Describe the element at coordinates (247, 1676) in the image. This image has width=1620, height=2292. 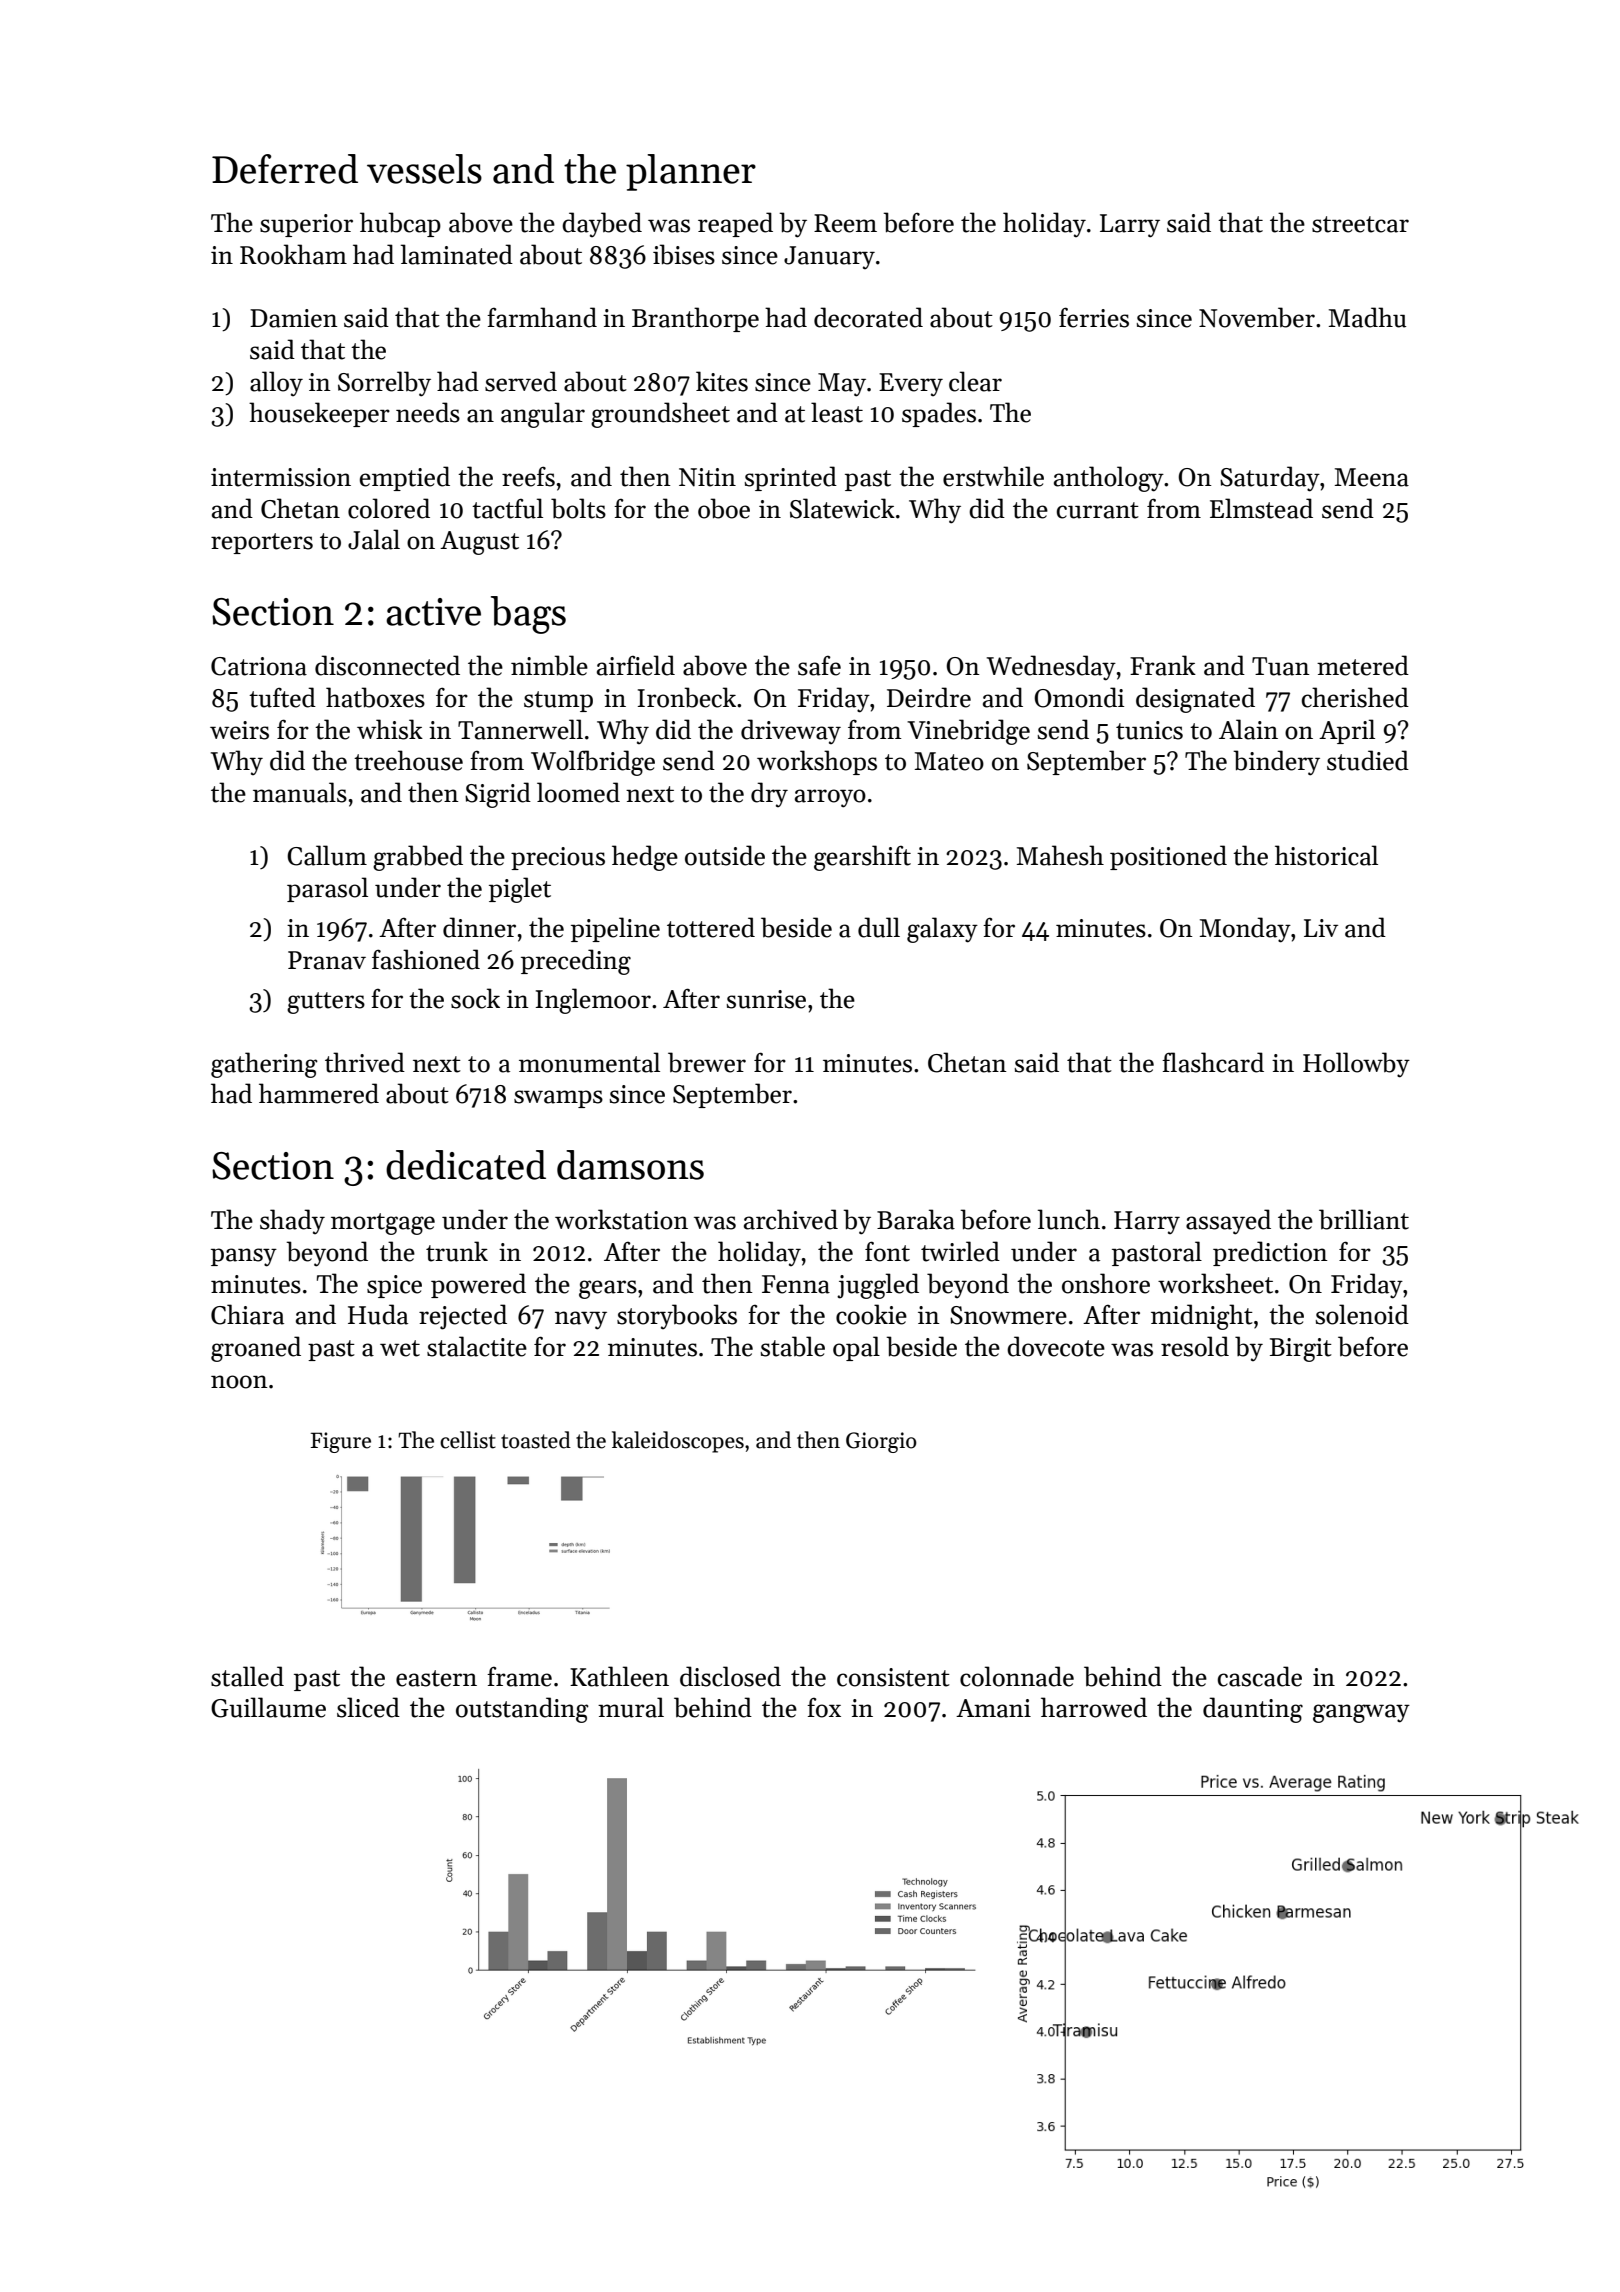
I see `stalled` at that location.
